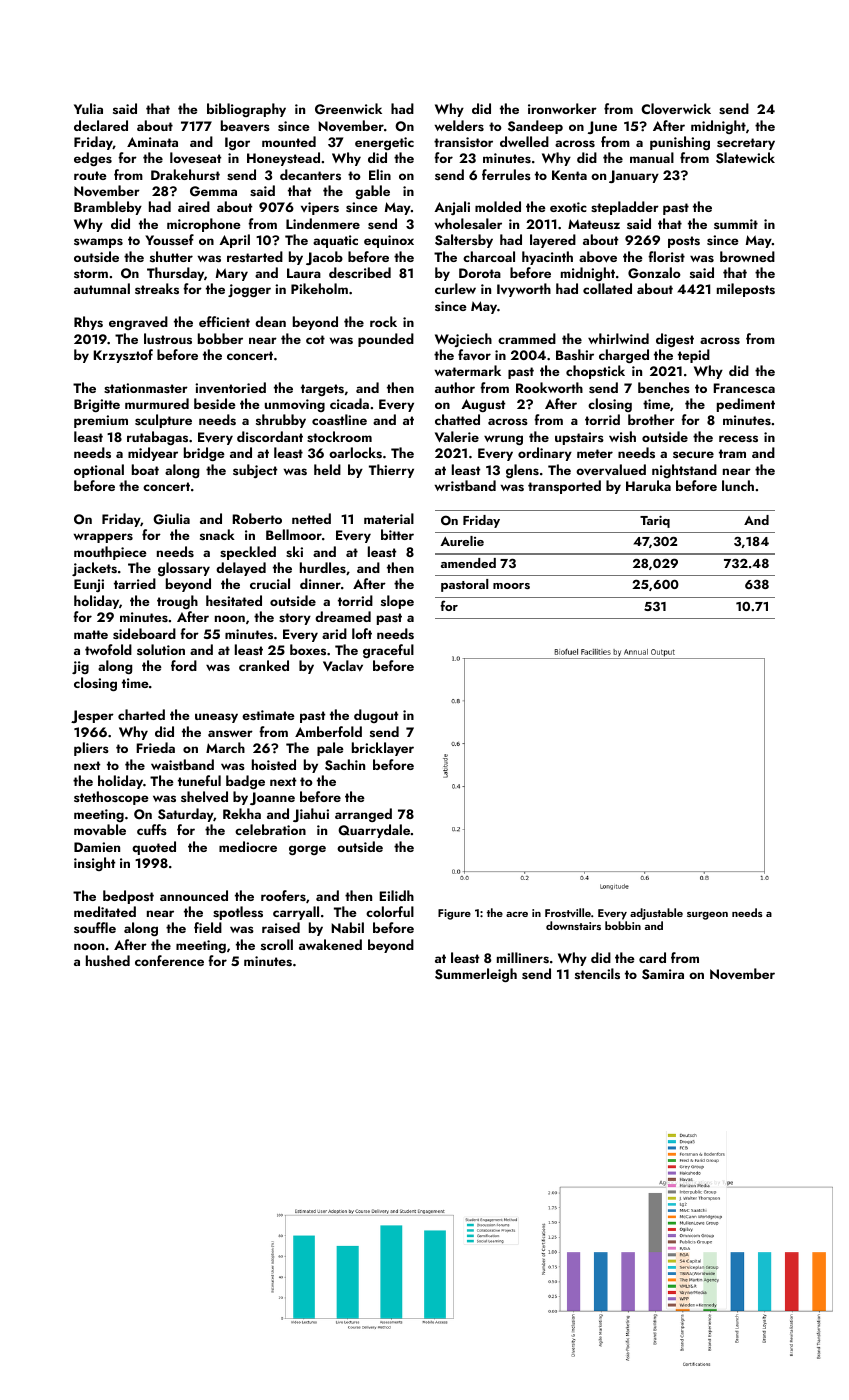 This page has height=1400, width=849. Describe the element at coordinates (248, 846) in the page. I see `mediocre` at that location.
